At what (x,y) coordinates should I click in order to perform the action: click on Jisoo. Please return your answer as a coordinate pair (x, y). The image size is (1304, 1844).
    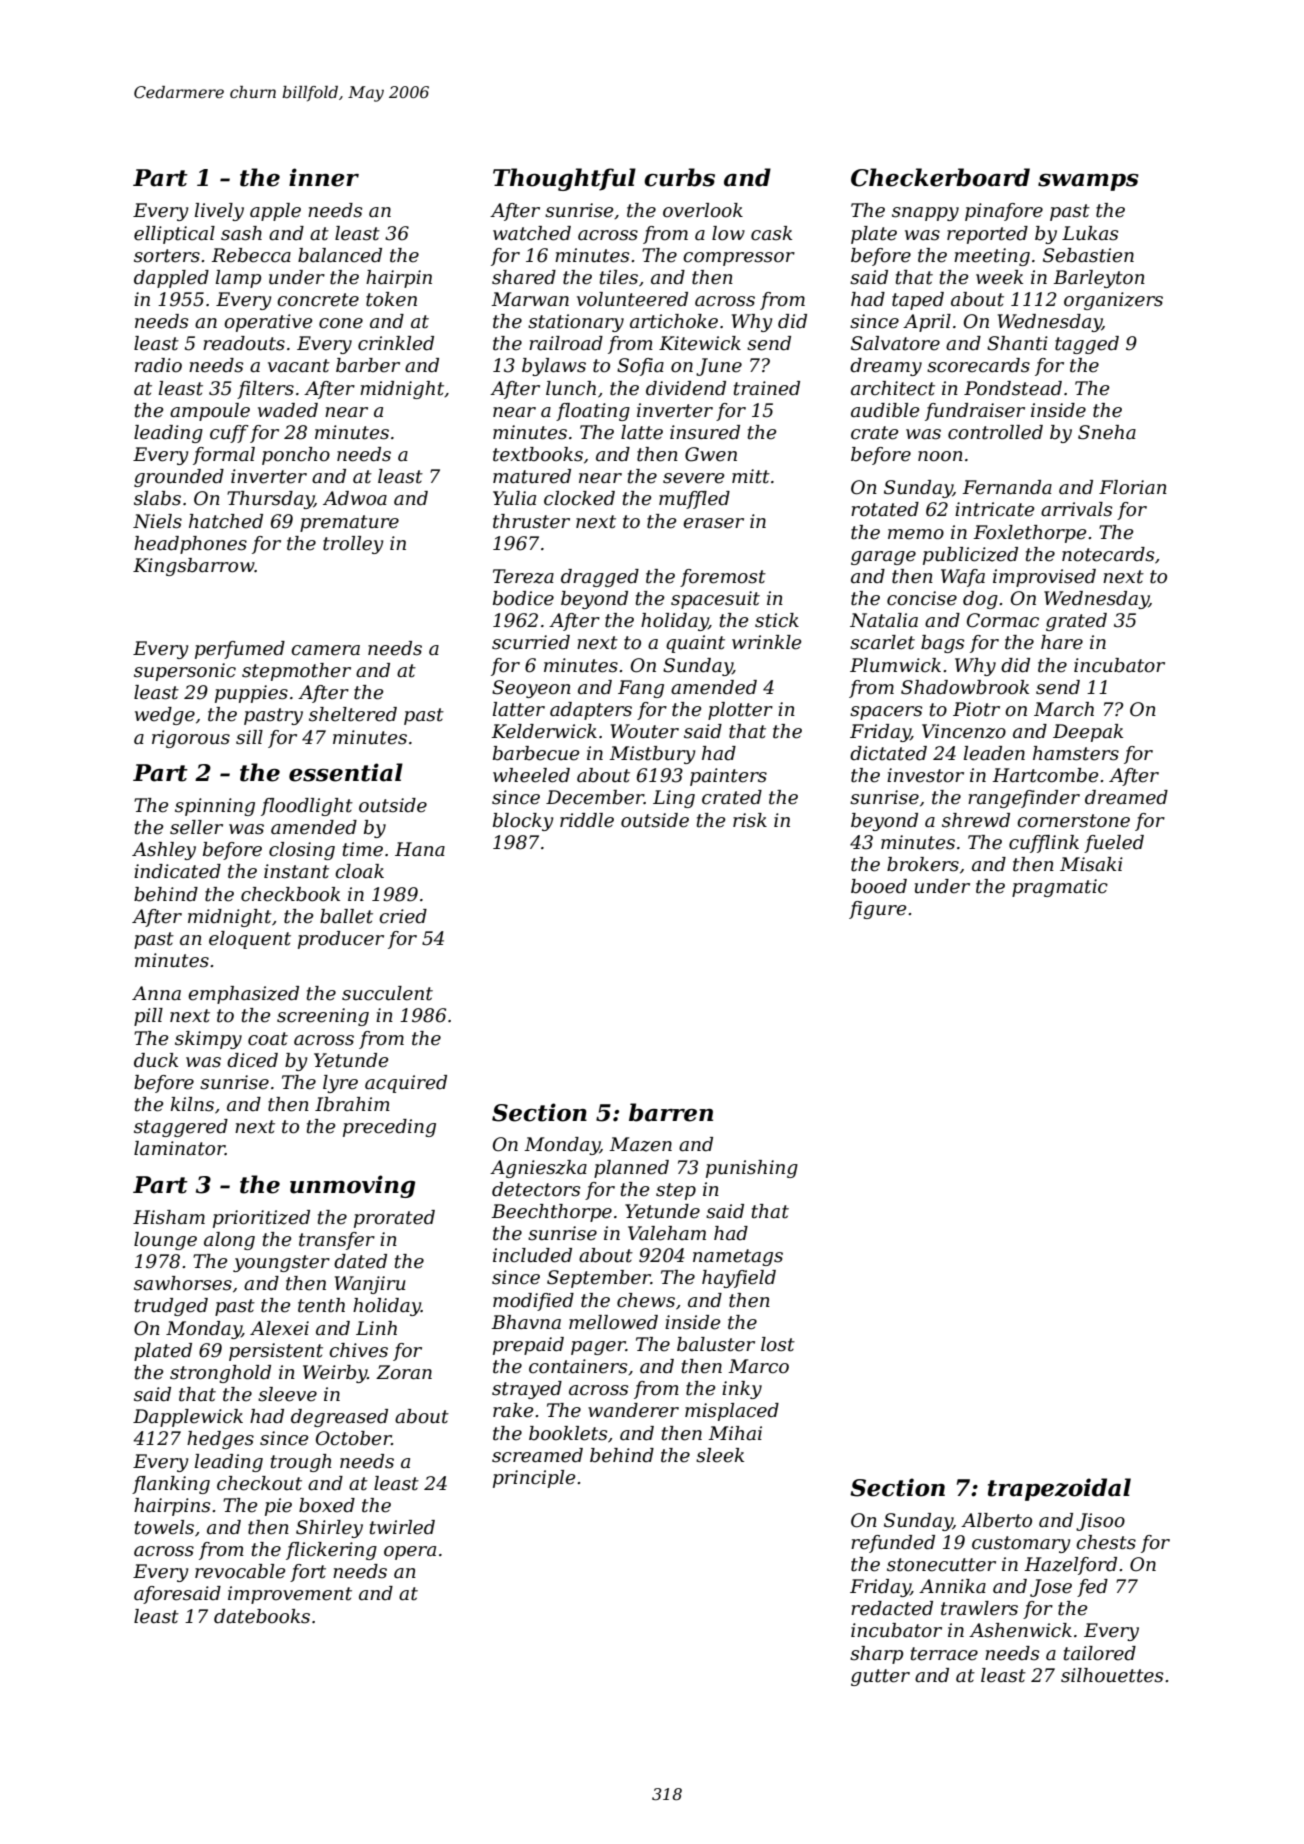
    Looking at the image, I should click on (1100, 1522).
